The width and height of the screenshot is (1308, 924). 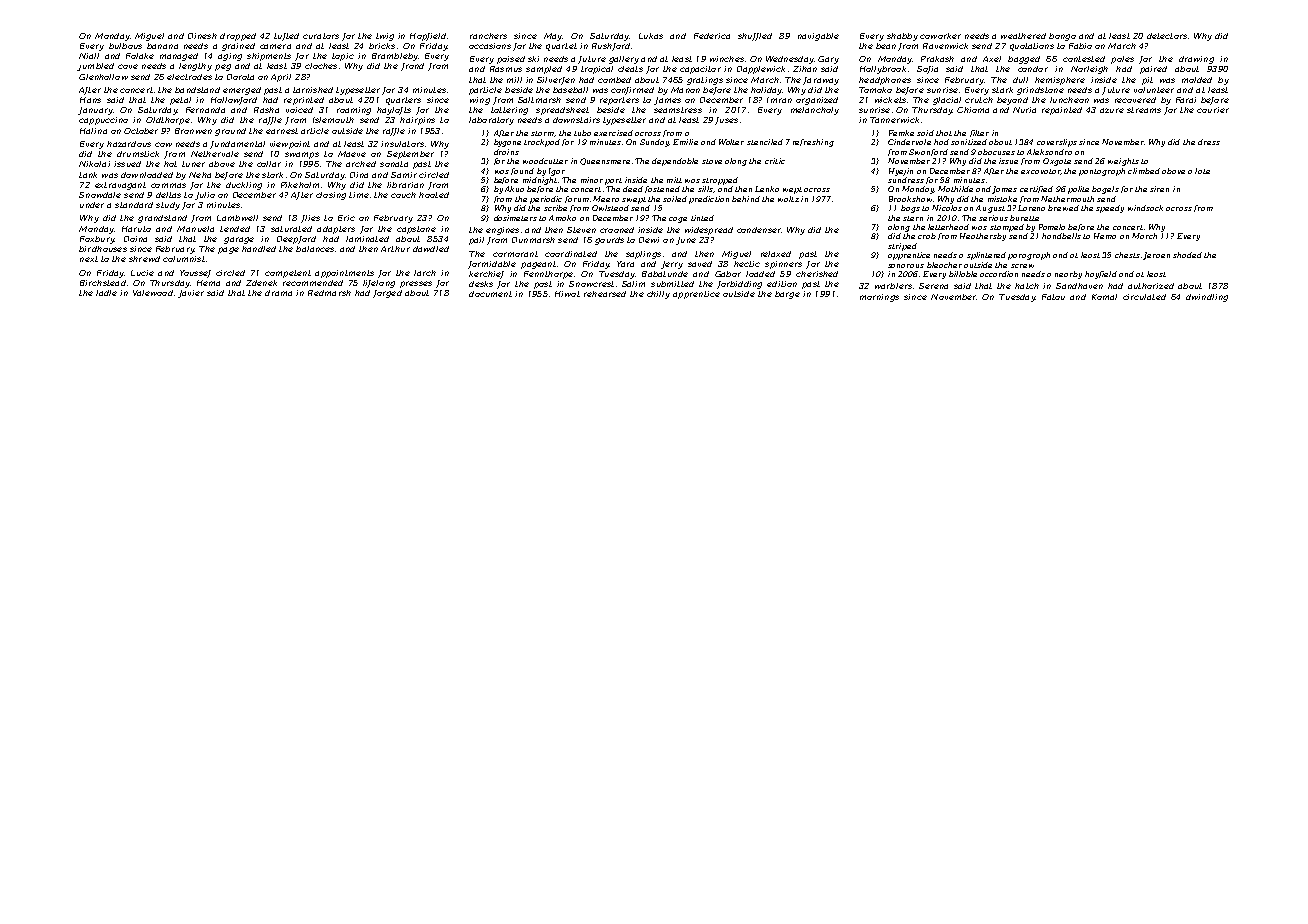 What do you see at coordinates (759, 230) in the screenshot?
I see `condenser` at bounding box center [759, 230].
